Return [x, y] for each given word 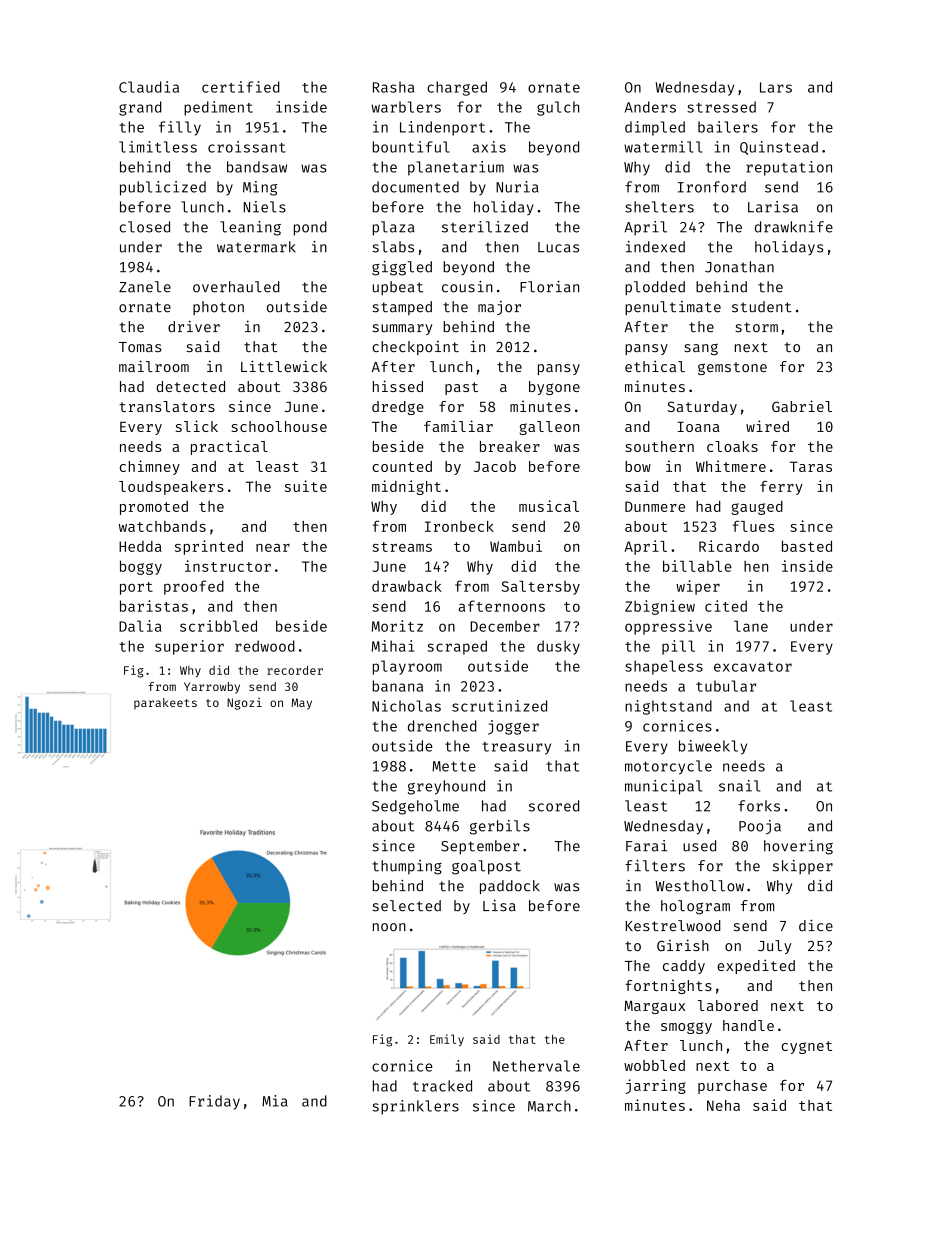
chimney [150, 467]
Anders [650, 107]
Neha [723, 1105]
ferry [781, 488]
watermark [256, 247]
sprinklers [415, 1107]
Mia [274, 1101]
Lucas [558, 247]
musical [549, 506]
